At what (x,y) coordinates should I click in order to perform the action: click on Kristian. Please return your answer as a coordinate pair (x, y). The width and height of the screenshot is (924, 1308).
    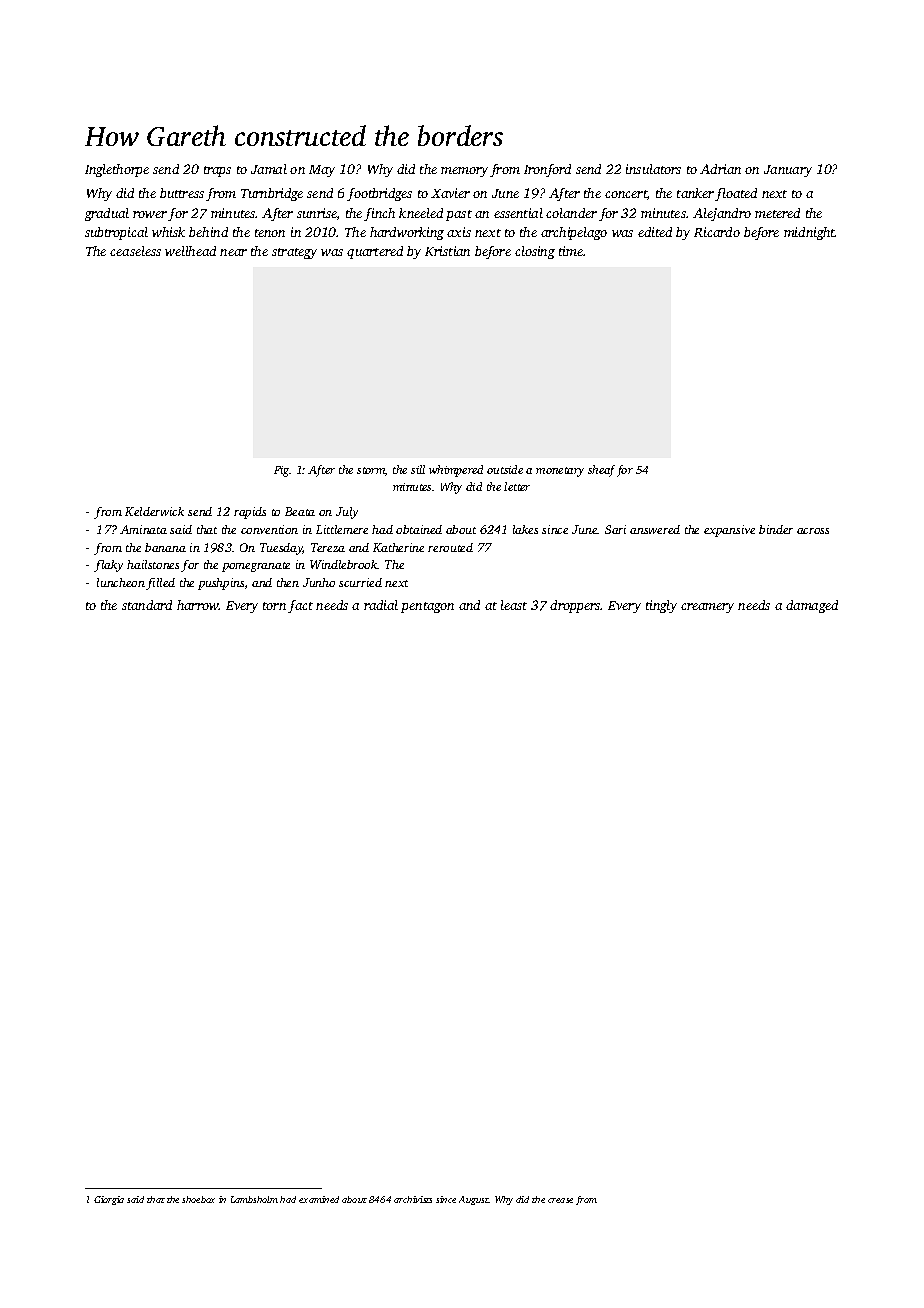
    Looking at the image, I should click on (447, 251).
